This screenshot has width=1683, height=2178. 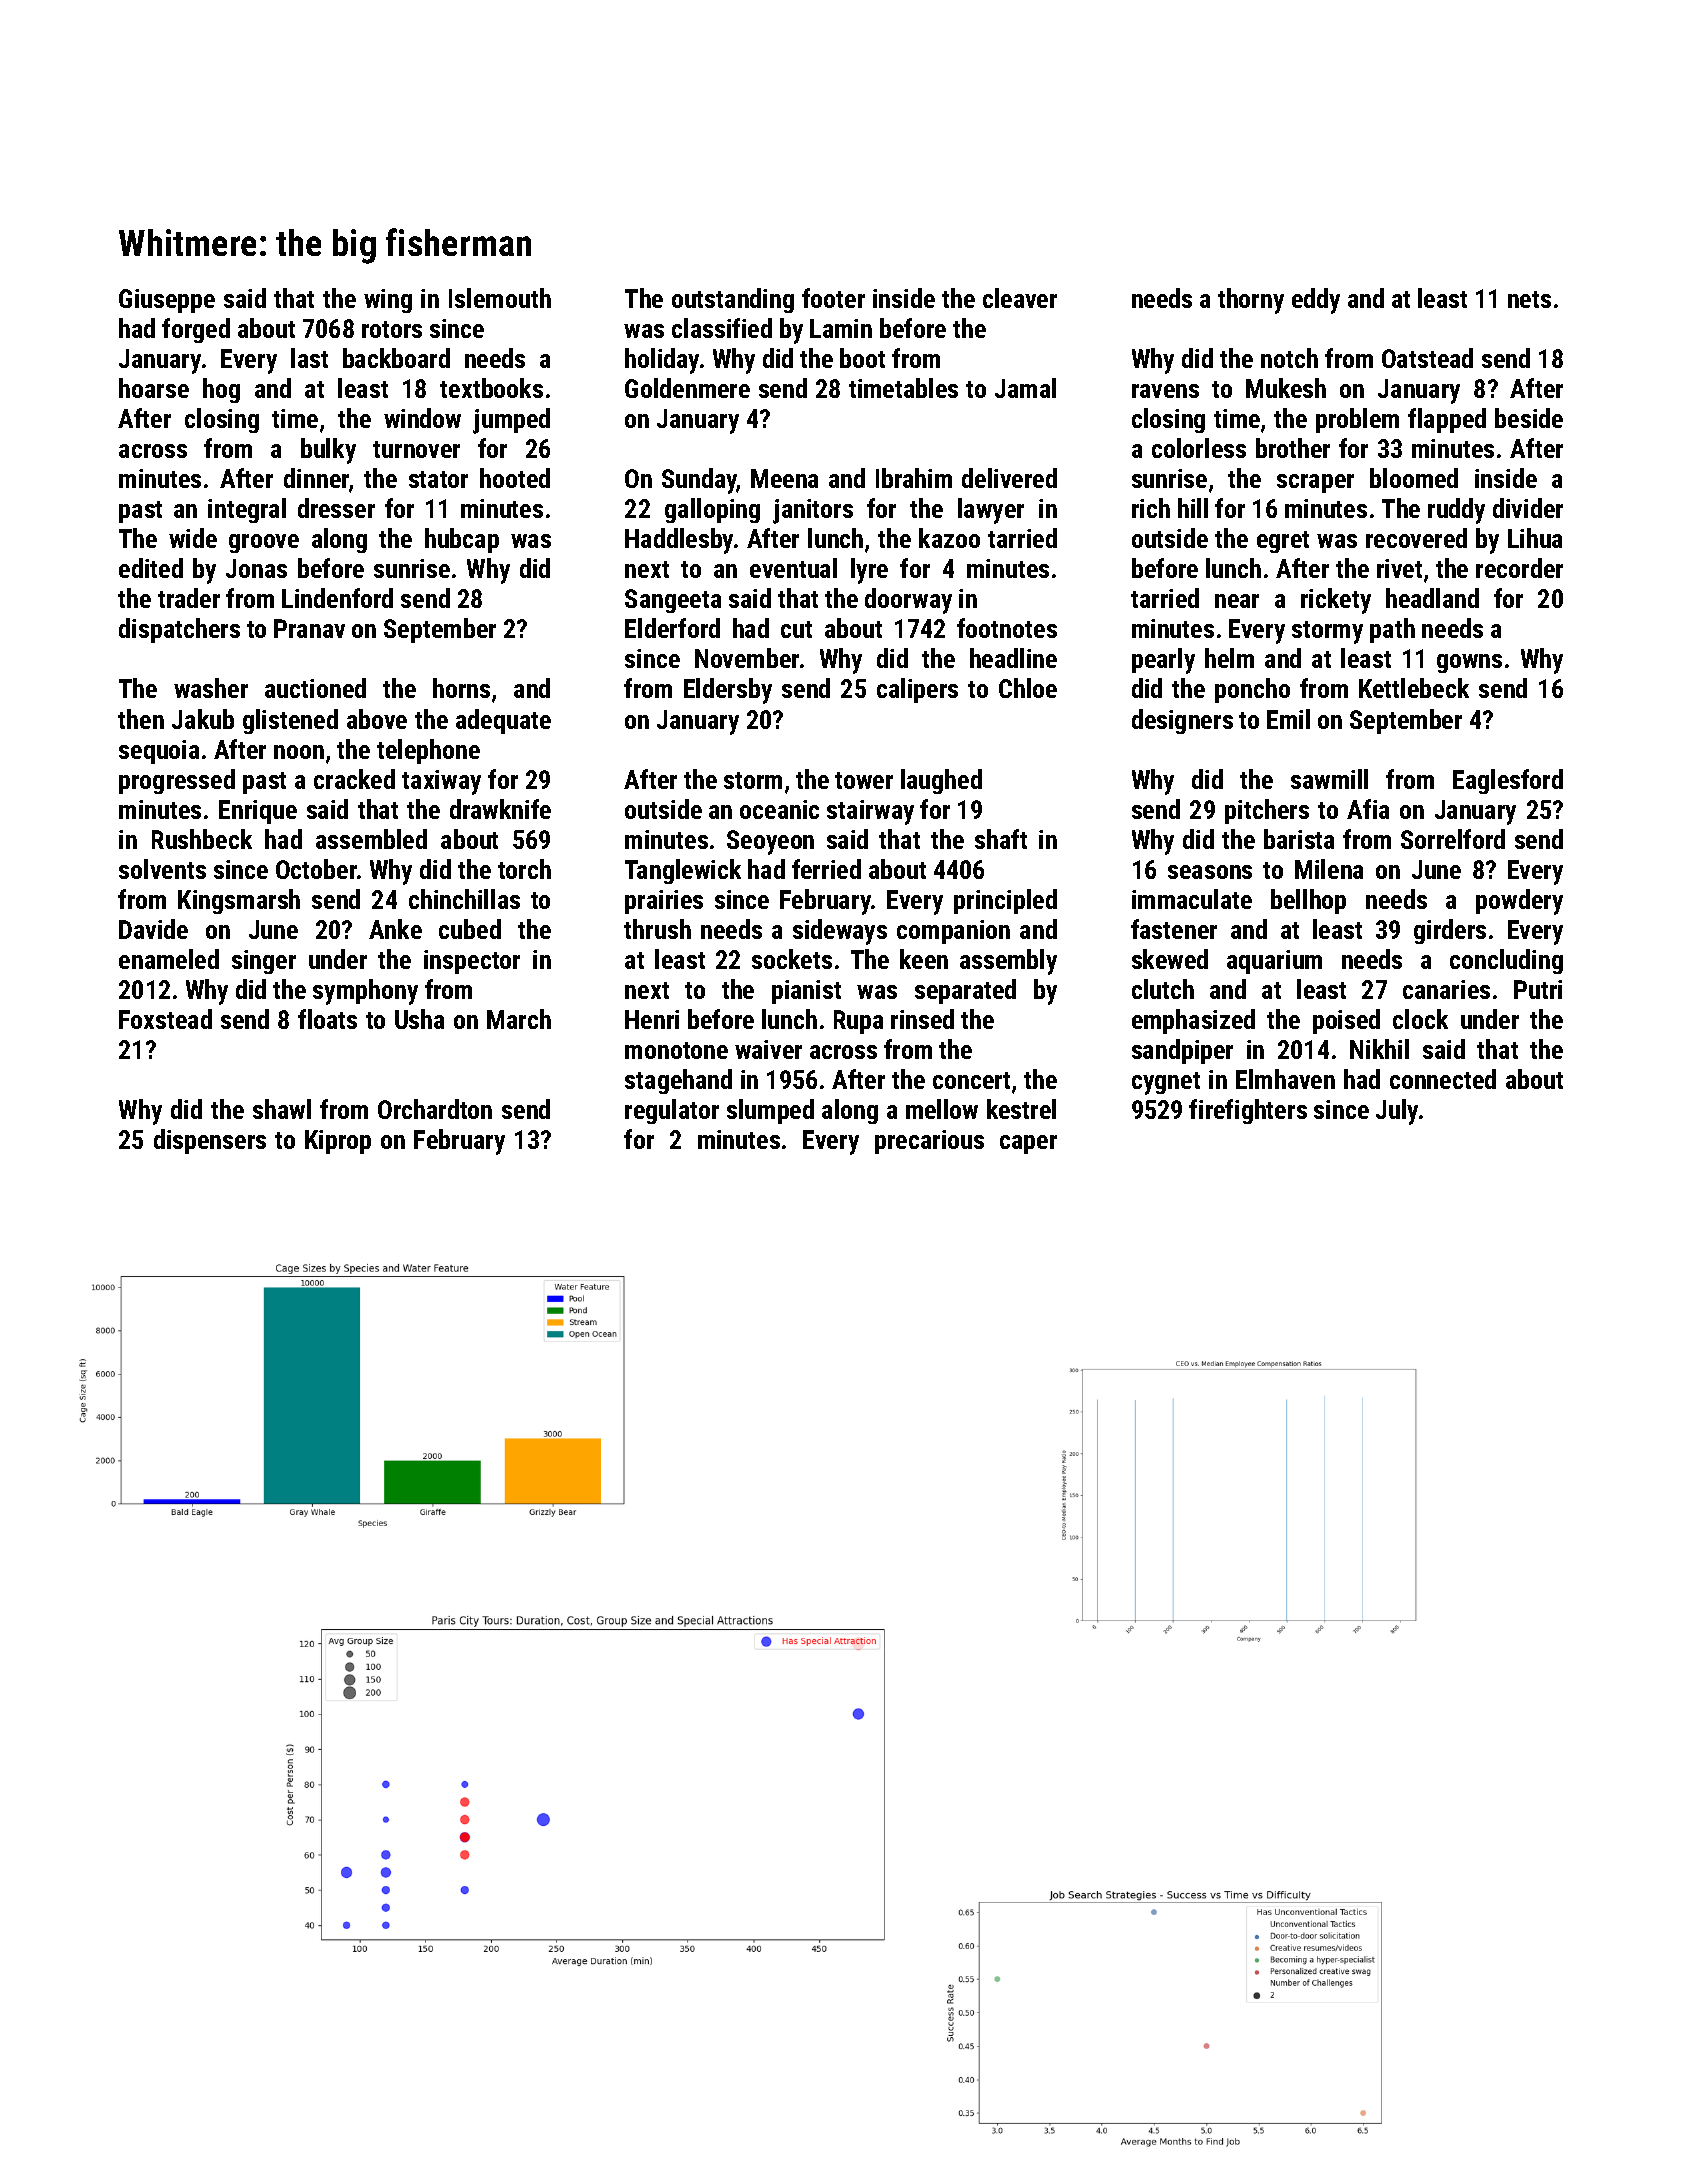 I want to click on Pranav, so click(x=309, y=628).
